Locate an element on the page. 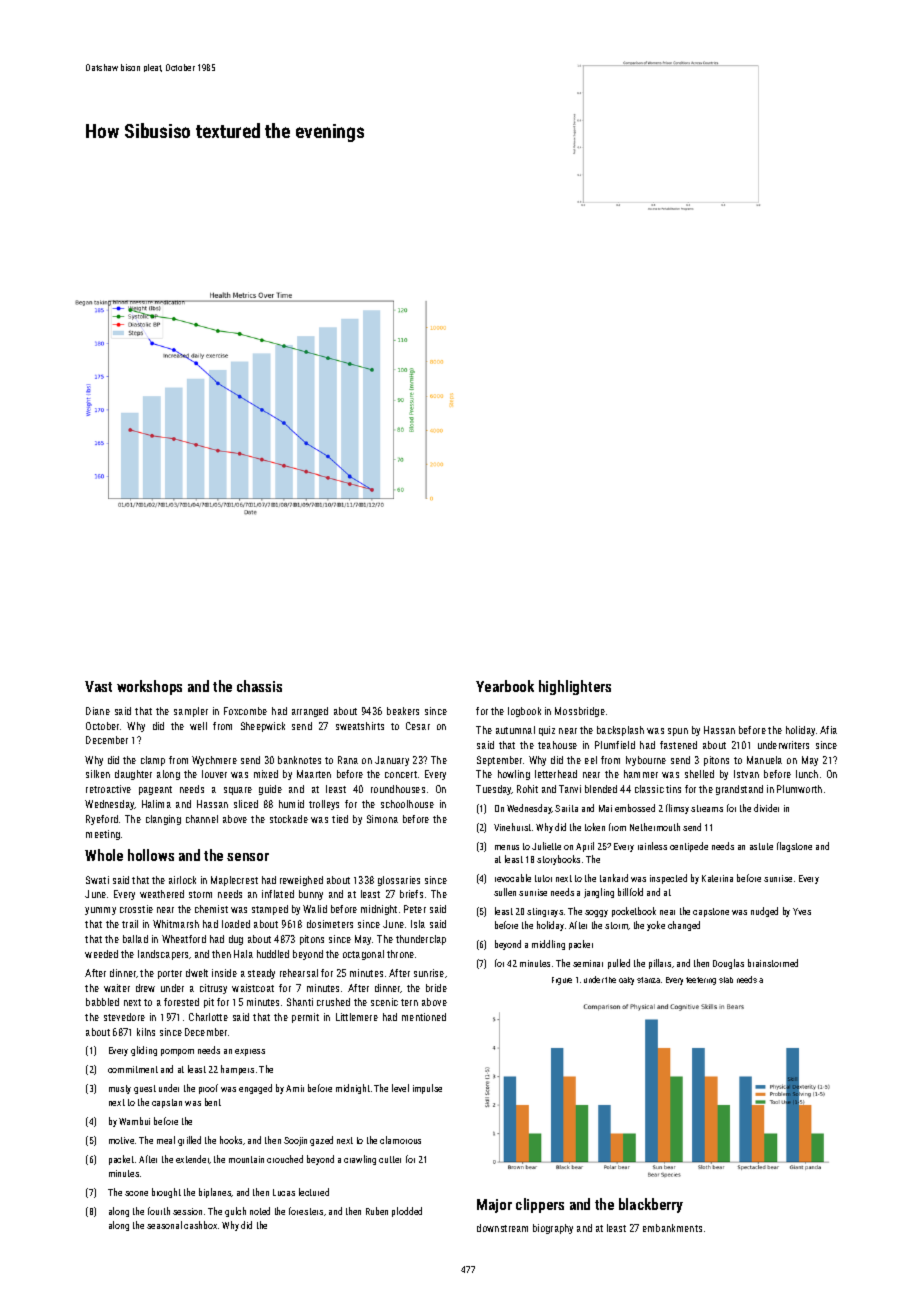 This page has height=1308, width=924. fourth is located at coordinates (159, 1211).
